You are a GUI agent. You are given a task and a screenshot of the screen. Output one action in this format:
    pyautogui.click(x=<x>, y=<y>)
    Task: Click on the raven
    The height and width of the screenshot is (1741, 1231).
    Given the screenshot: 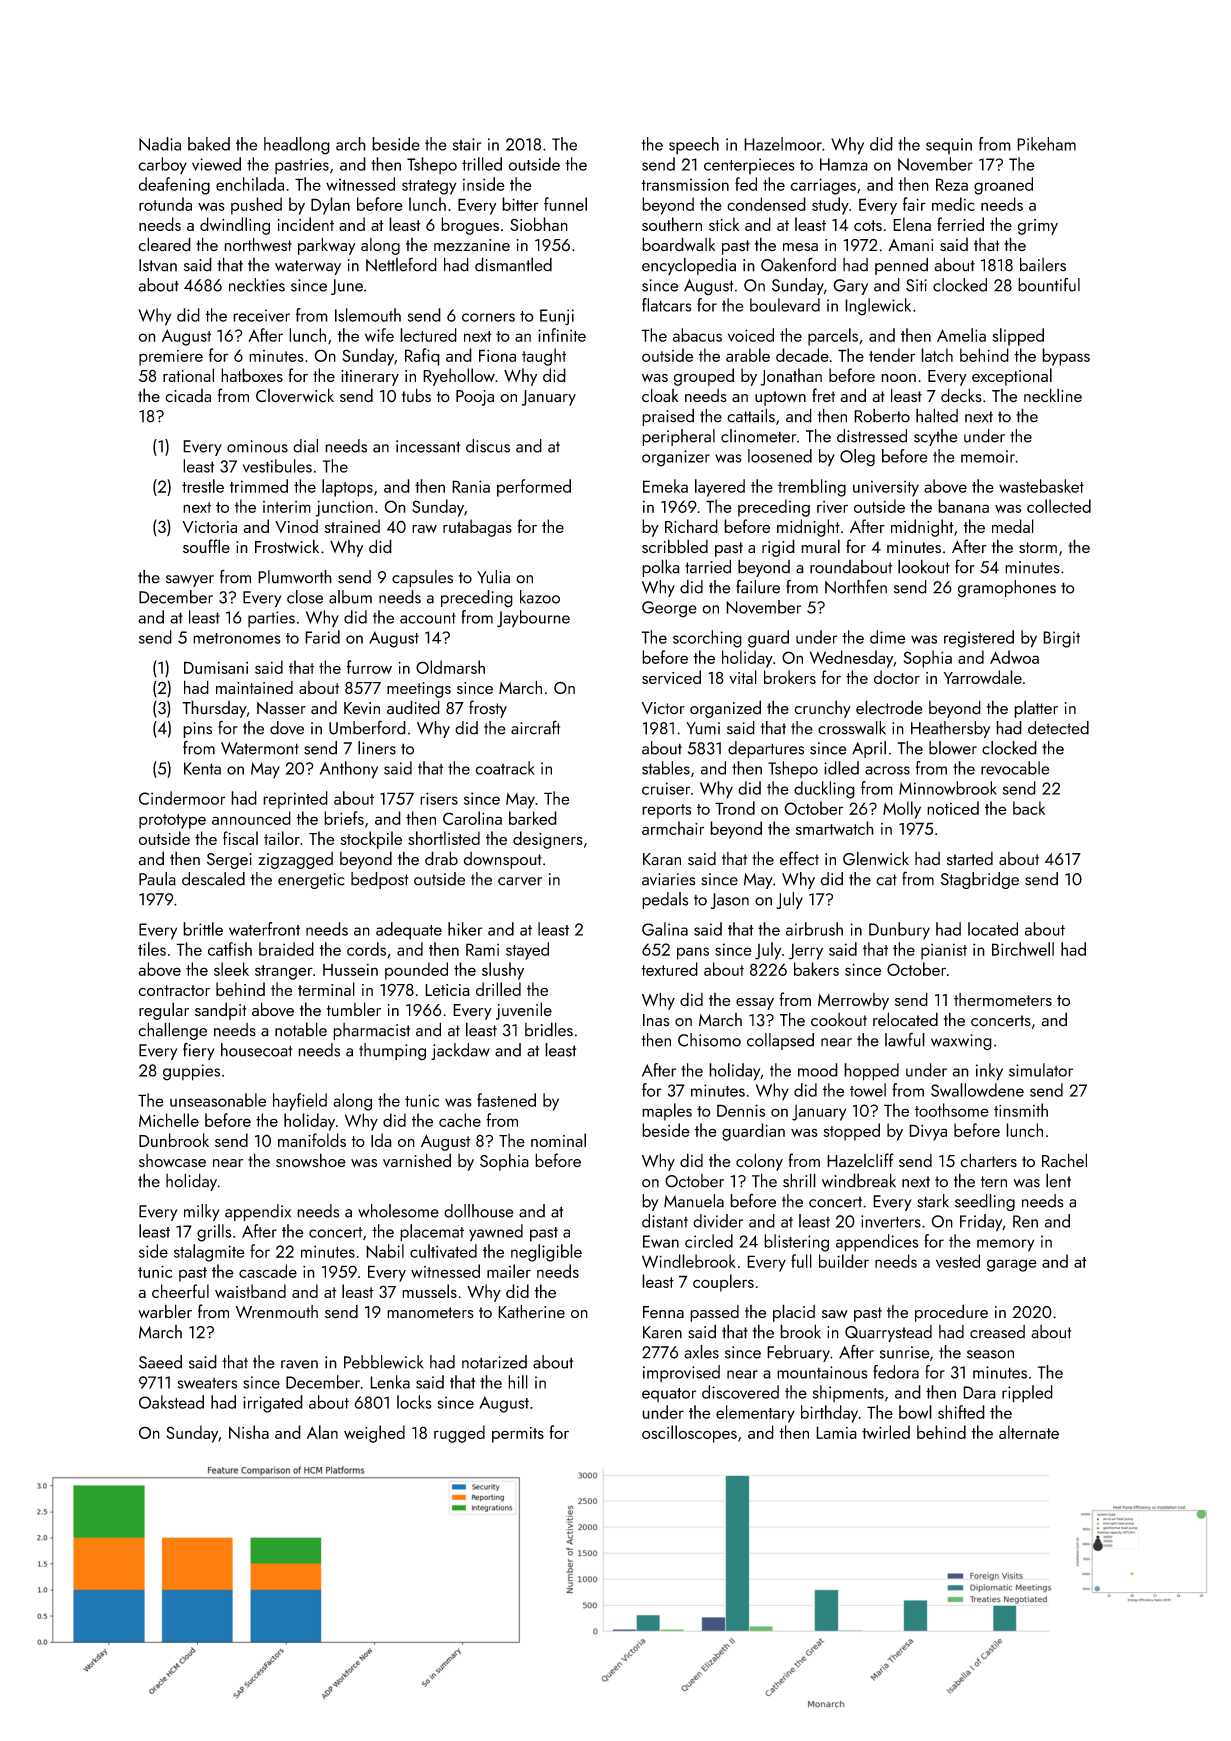 What is the action you would take?
    pyautogui.click(x=299, y=1364)
